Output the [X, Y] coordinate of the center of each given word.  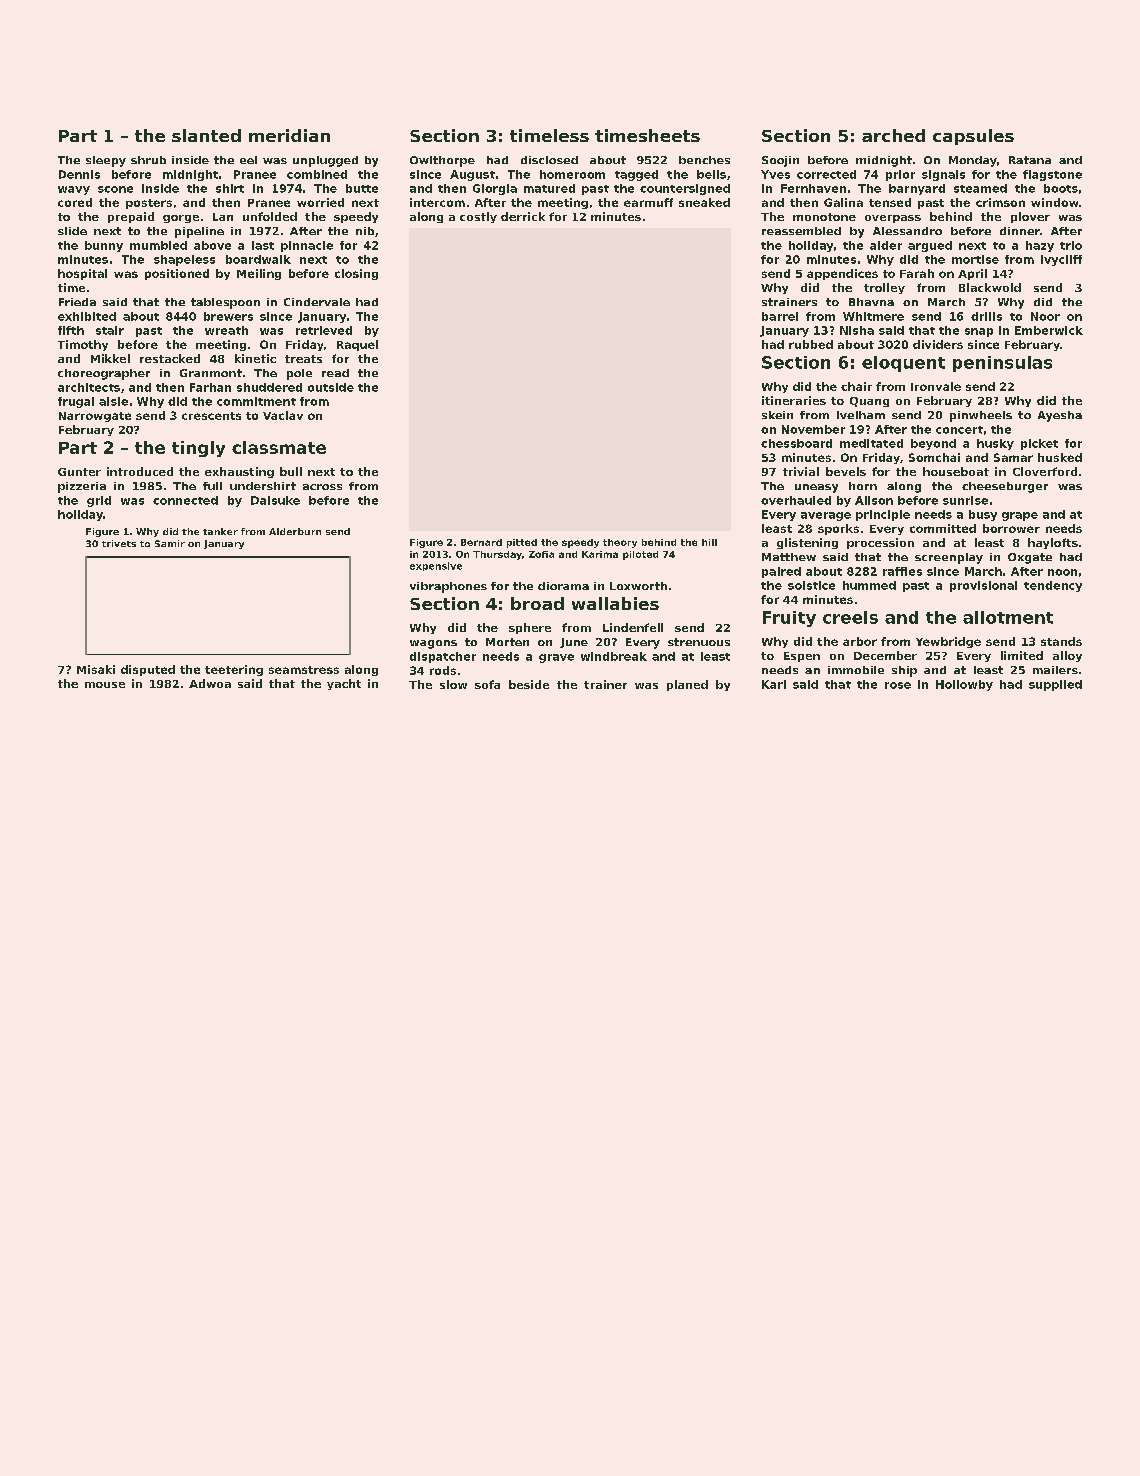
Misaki [96, 669]
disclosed [549, 160]
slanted [206, 135]
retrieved [324, 330]
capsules [973, 137]
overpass [893, 219]
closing [356, 274]
